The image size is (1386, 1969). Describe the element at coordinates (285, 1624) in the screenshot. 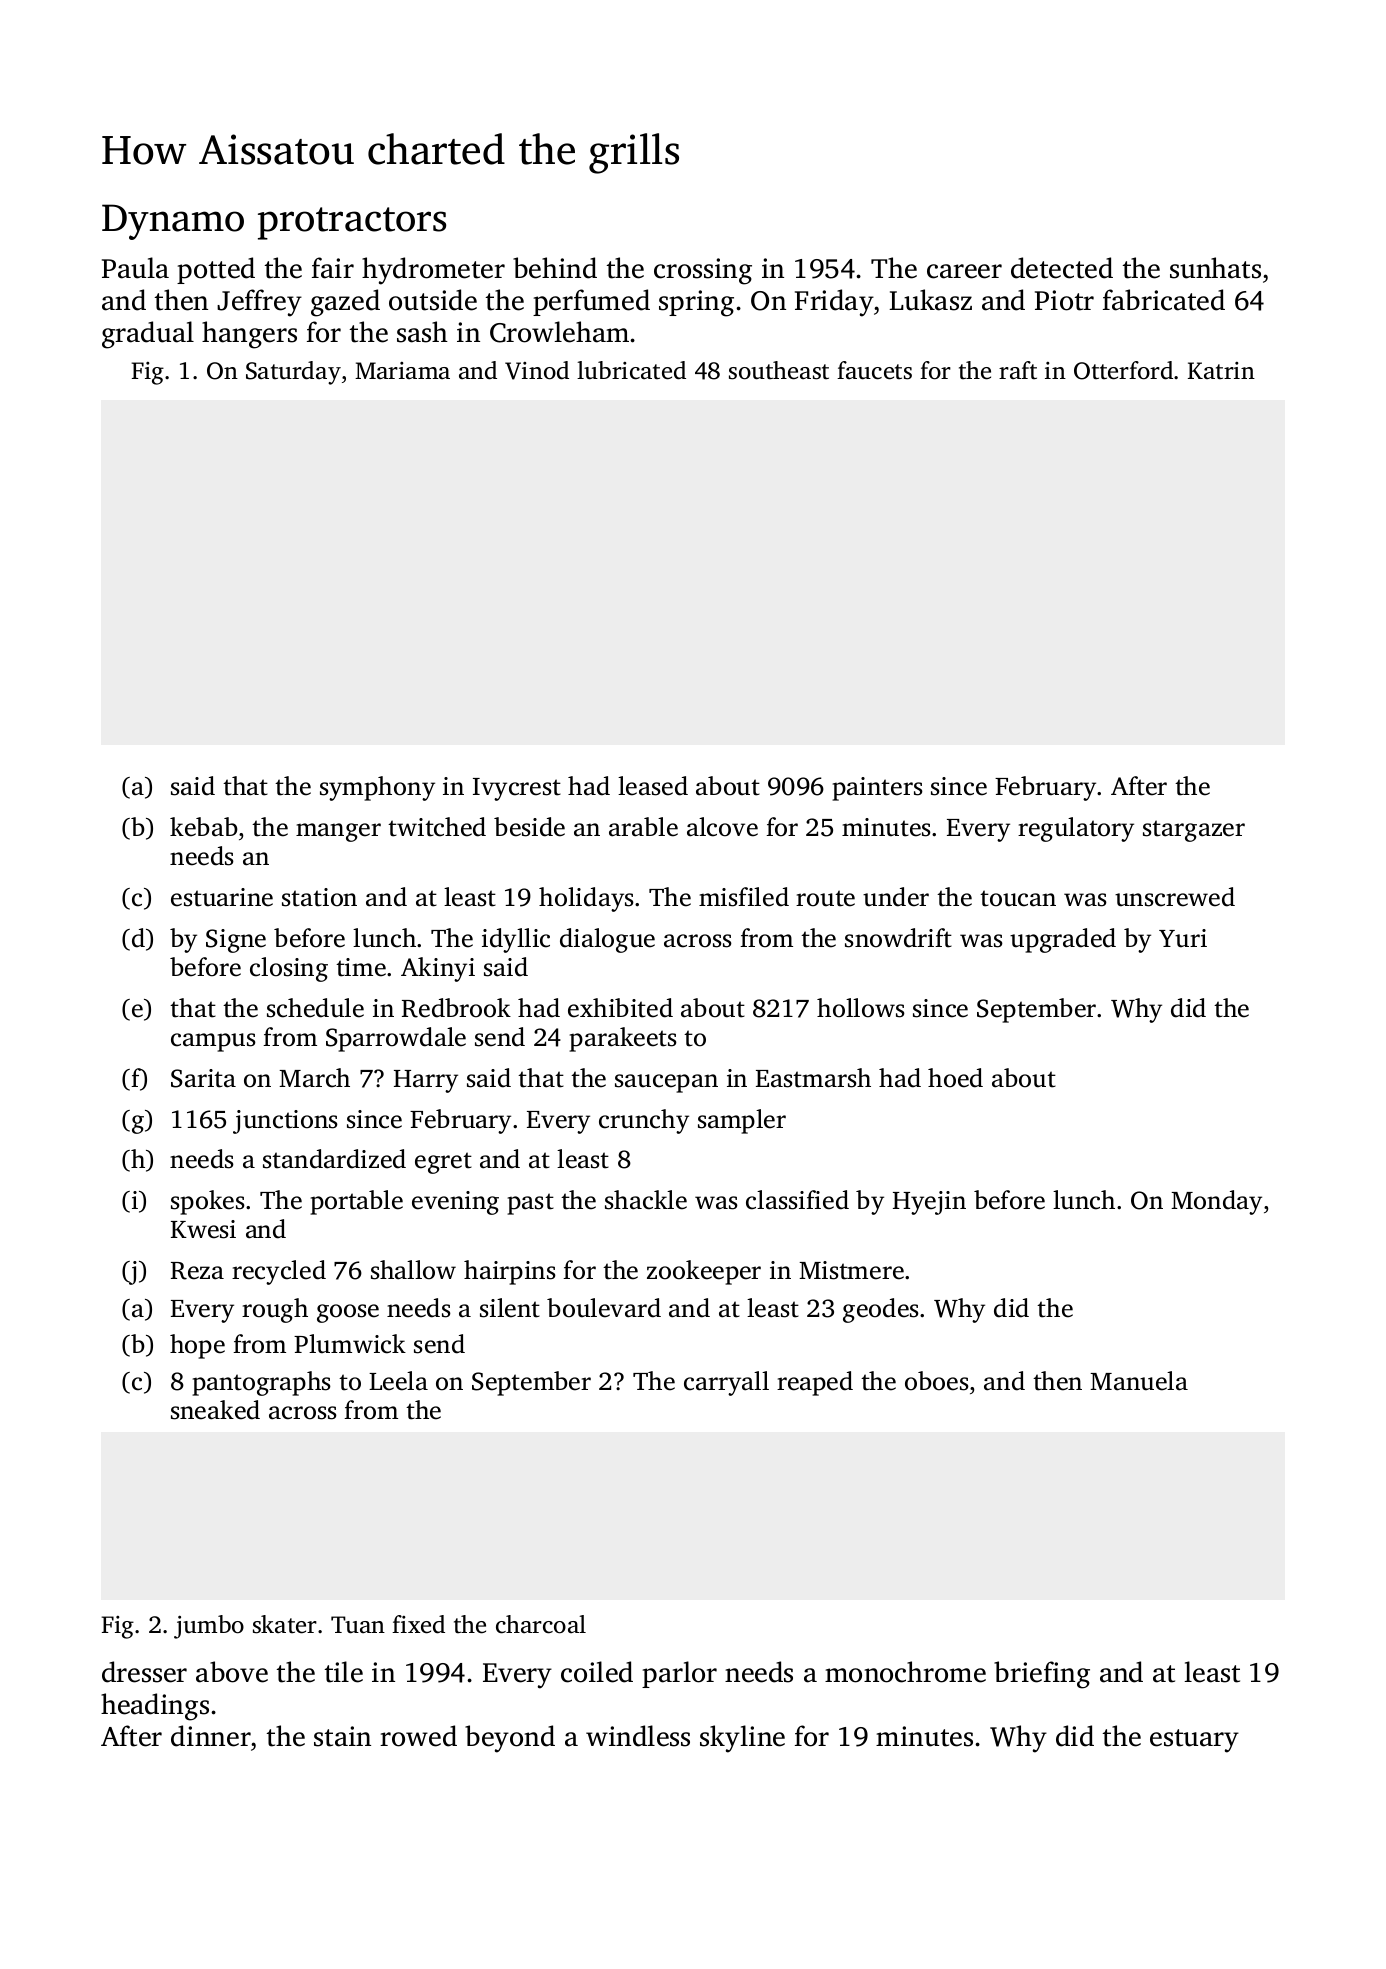

I see `skater` at that location.
